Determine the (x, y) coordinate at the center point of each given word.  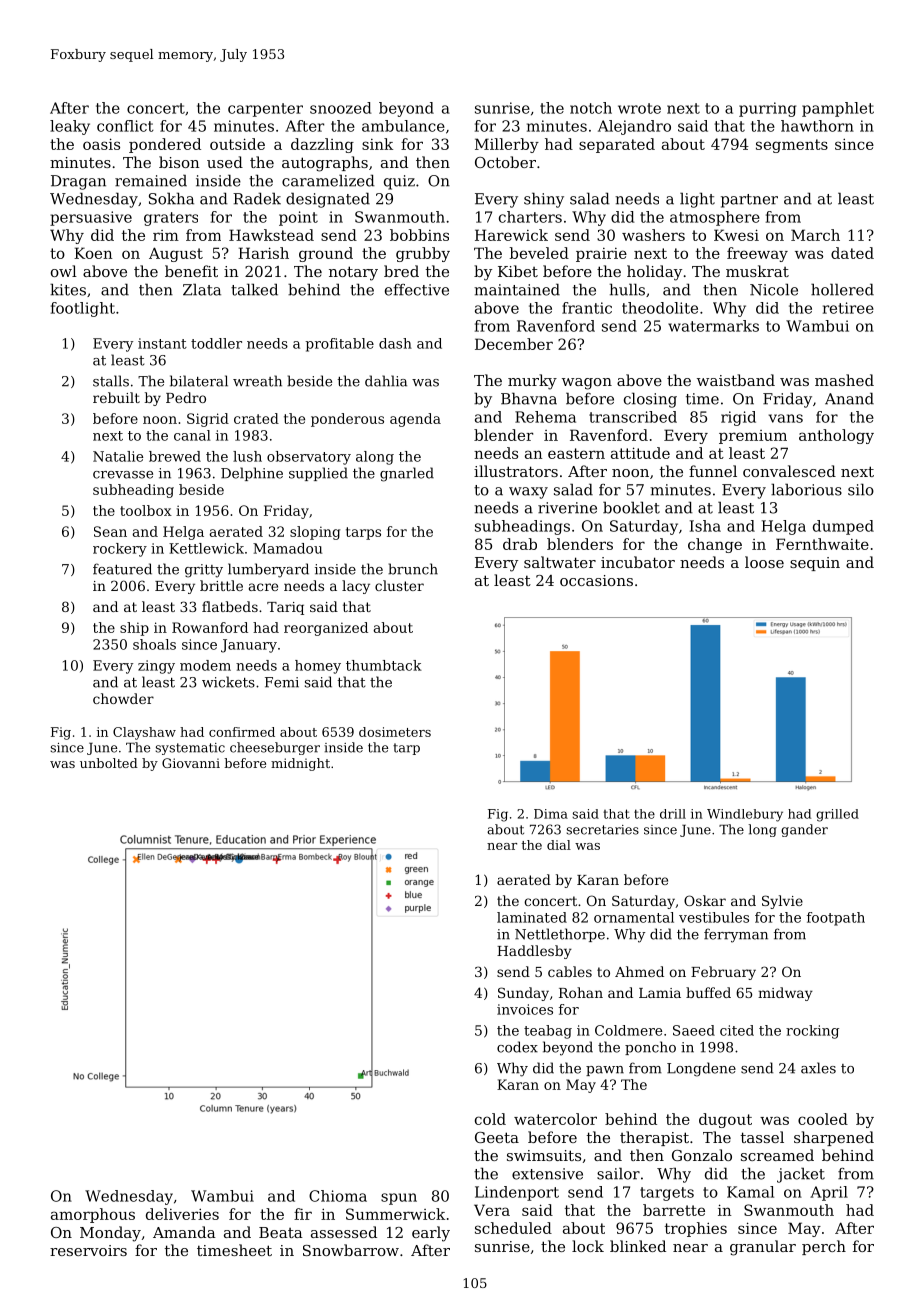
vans (786, 418)
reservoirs (88, 1250)
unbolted (109, 763)
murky (532, 382)
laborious (806, 489)
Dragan (78, 182)
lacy (356, 587)
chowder (123, 698)
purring (767, 109)
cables (570, 971)
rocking (812, 1032)
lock (588, 1246)
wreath (257, 381)
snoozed (341, 108)
